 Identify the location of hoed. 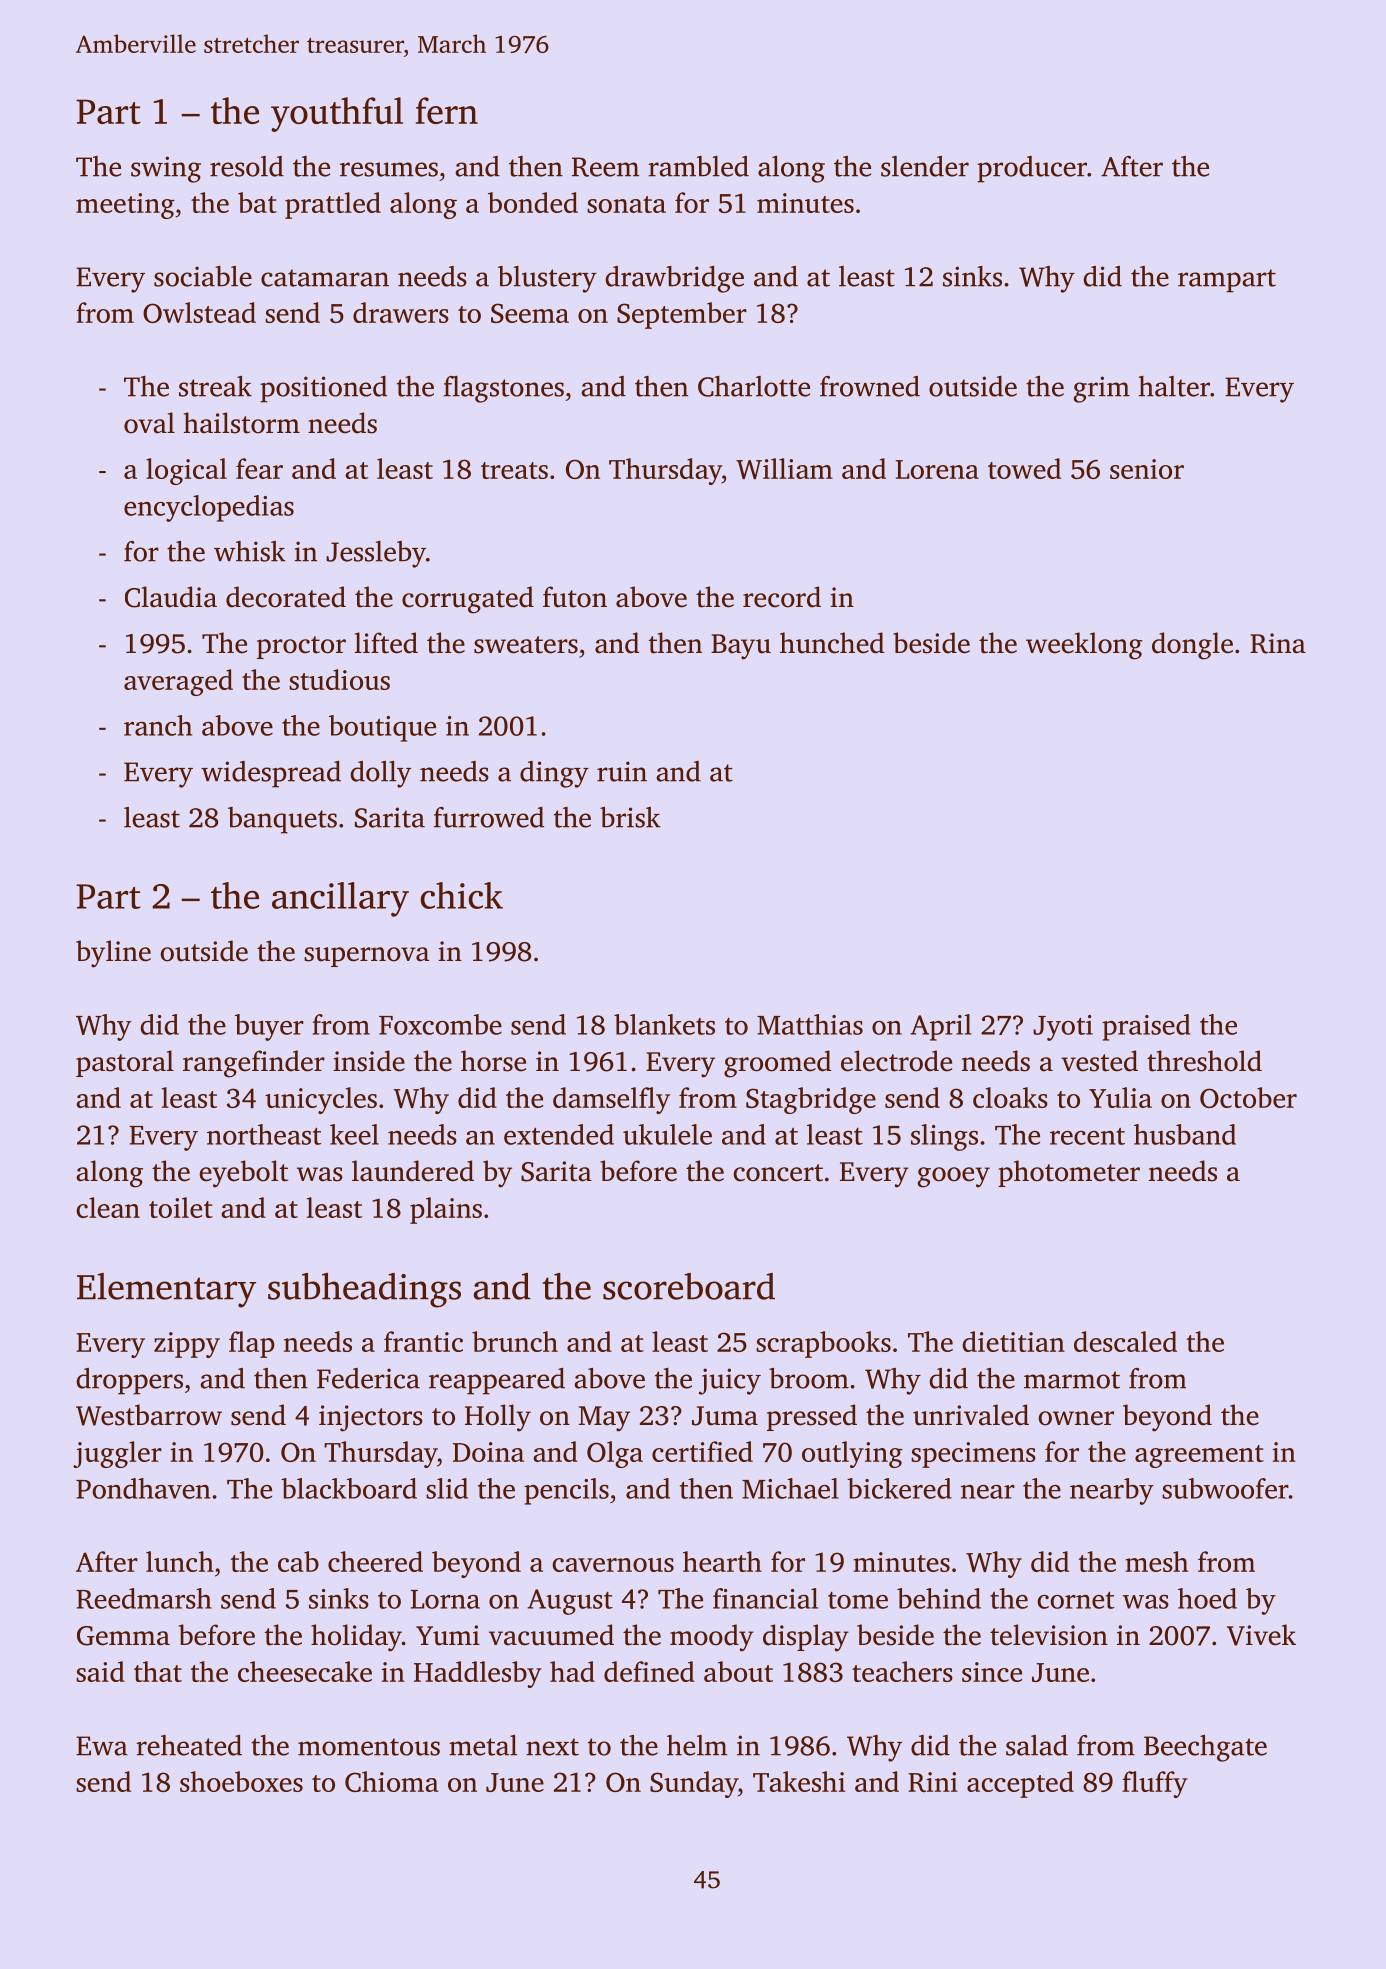
(1207, 1598).
